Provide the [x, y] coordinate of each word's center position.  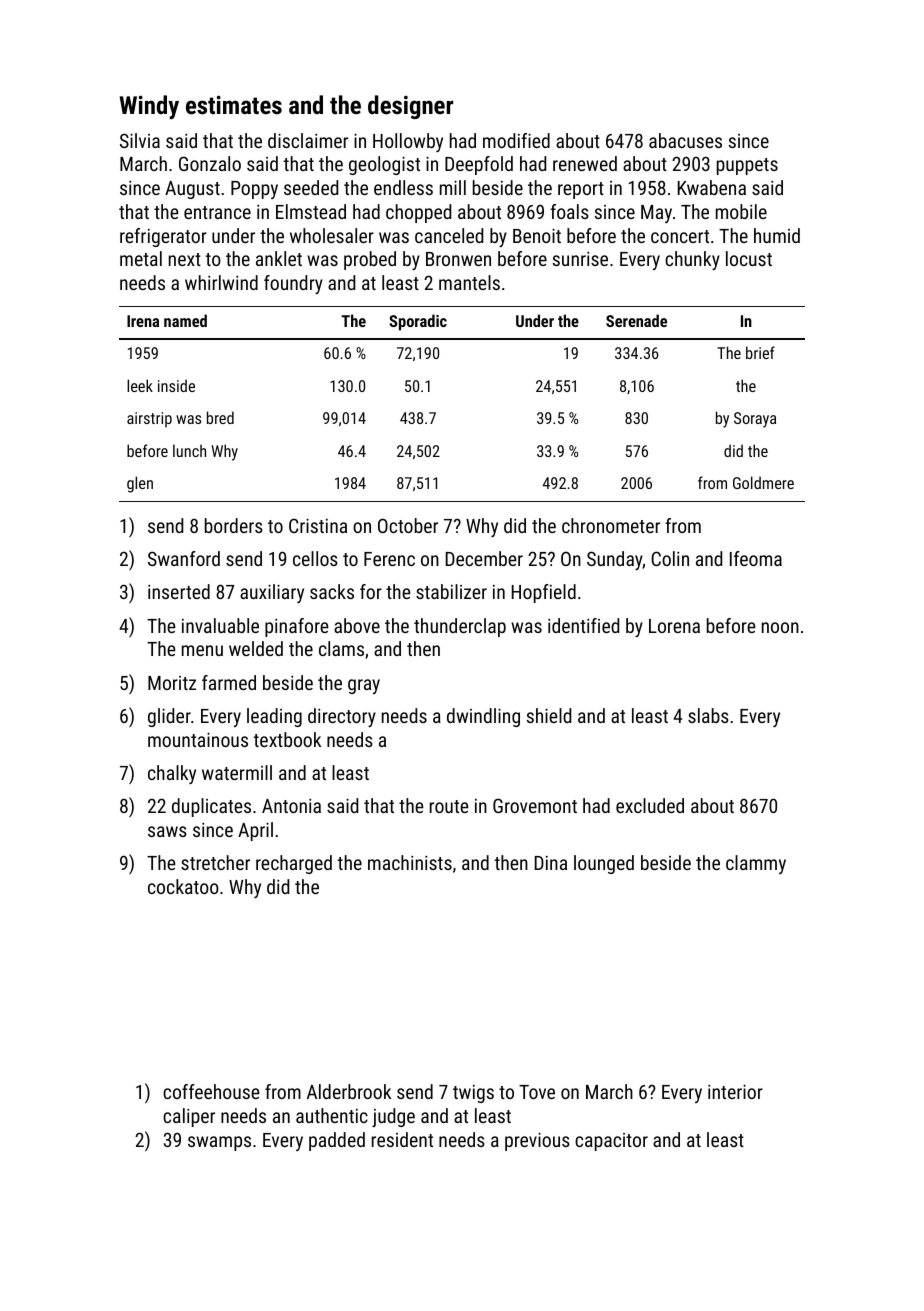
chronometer [611, 525]
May [656, 214]
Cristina [318, 525]
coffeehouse [211, 1091]
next [185, 259]
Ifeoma [756, 558]
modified [516, 140]
